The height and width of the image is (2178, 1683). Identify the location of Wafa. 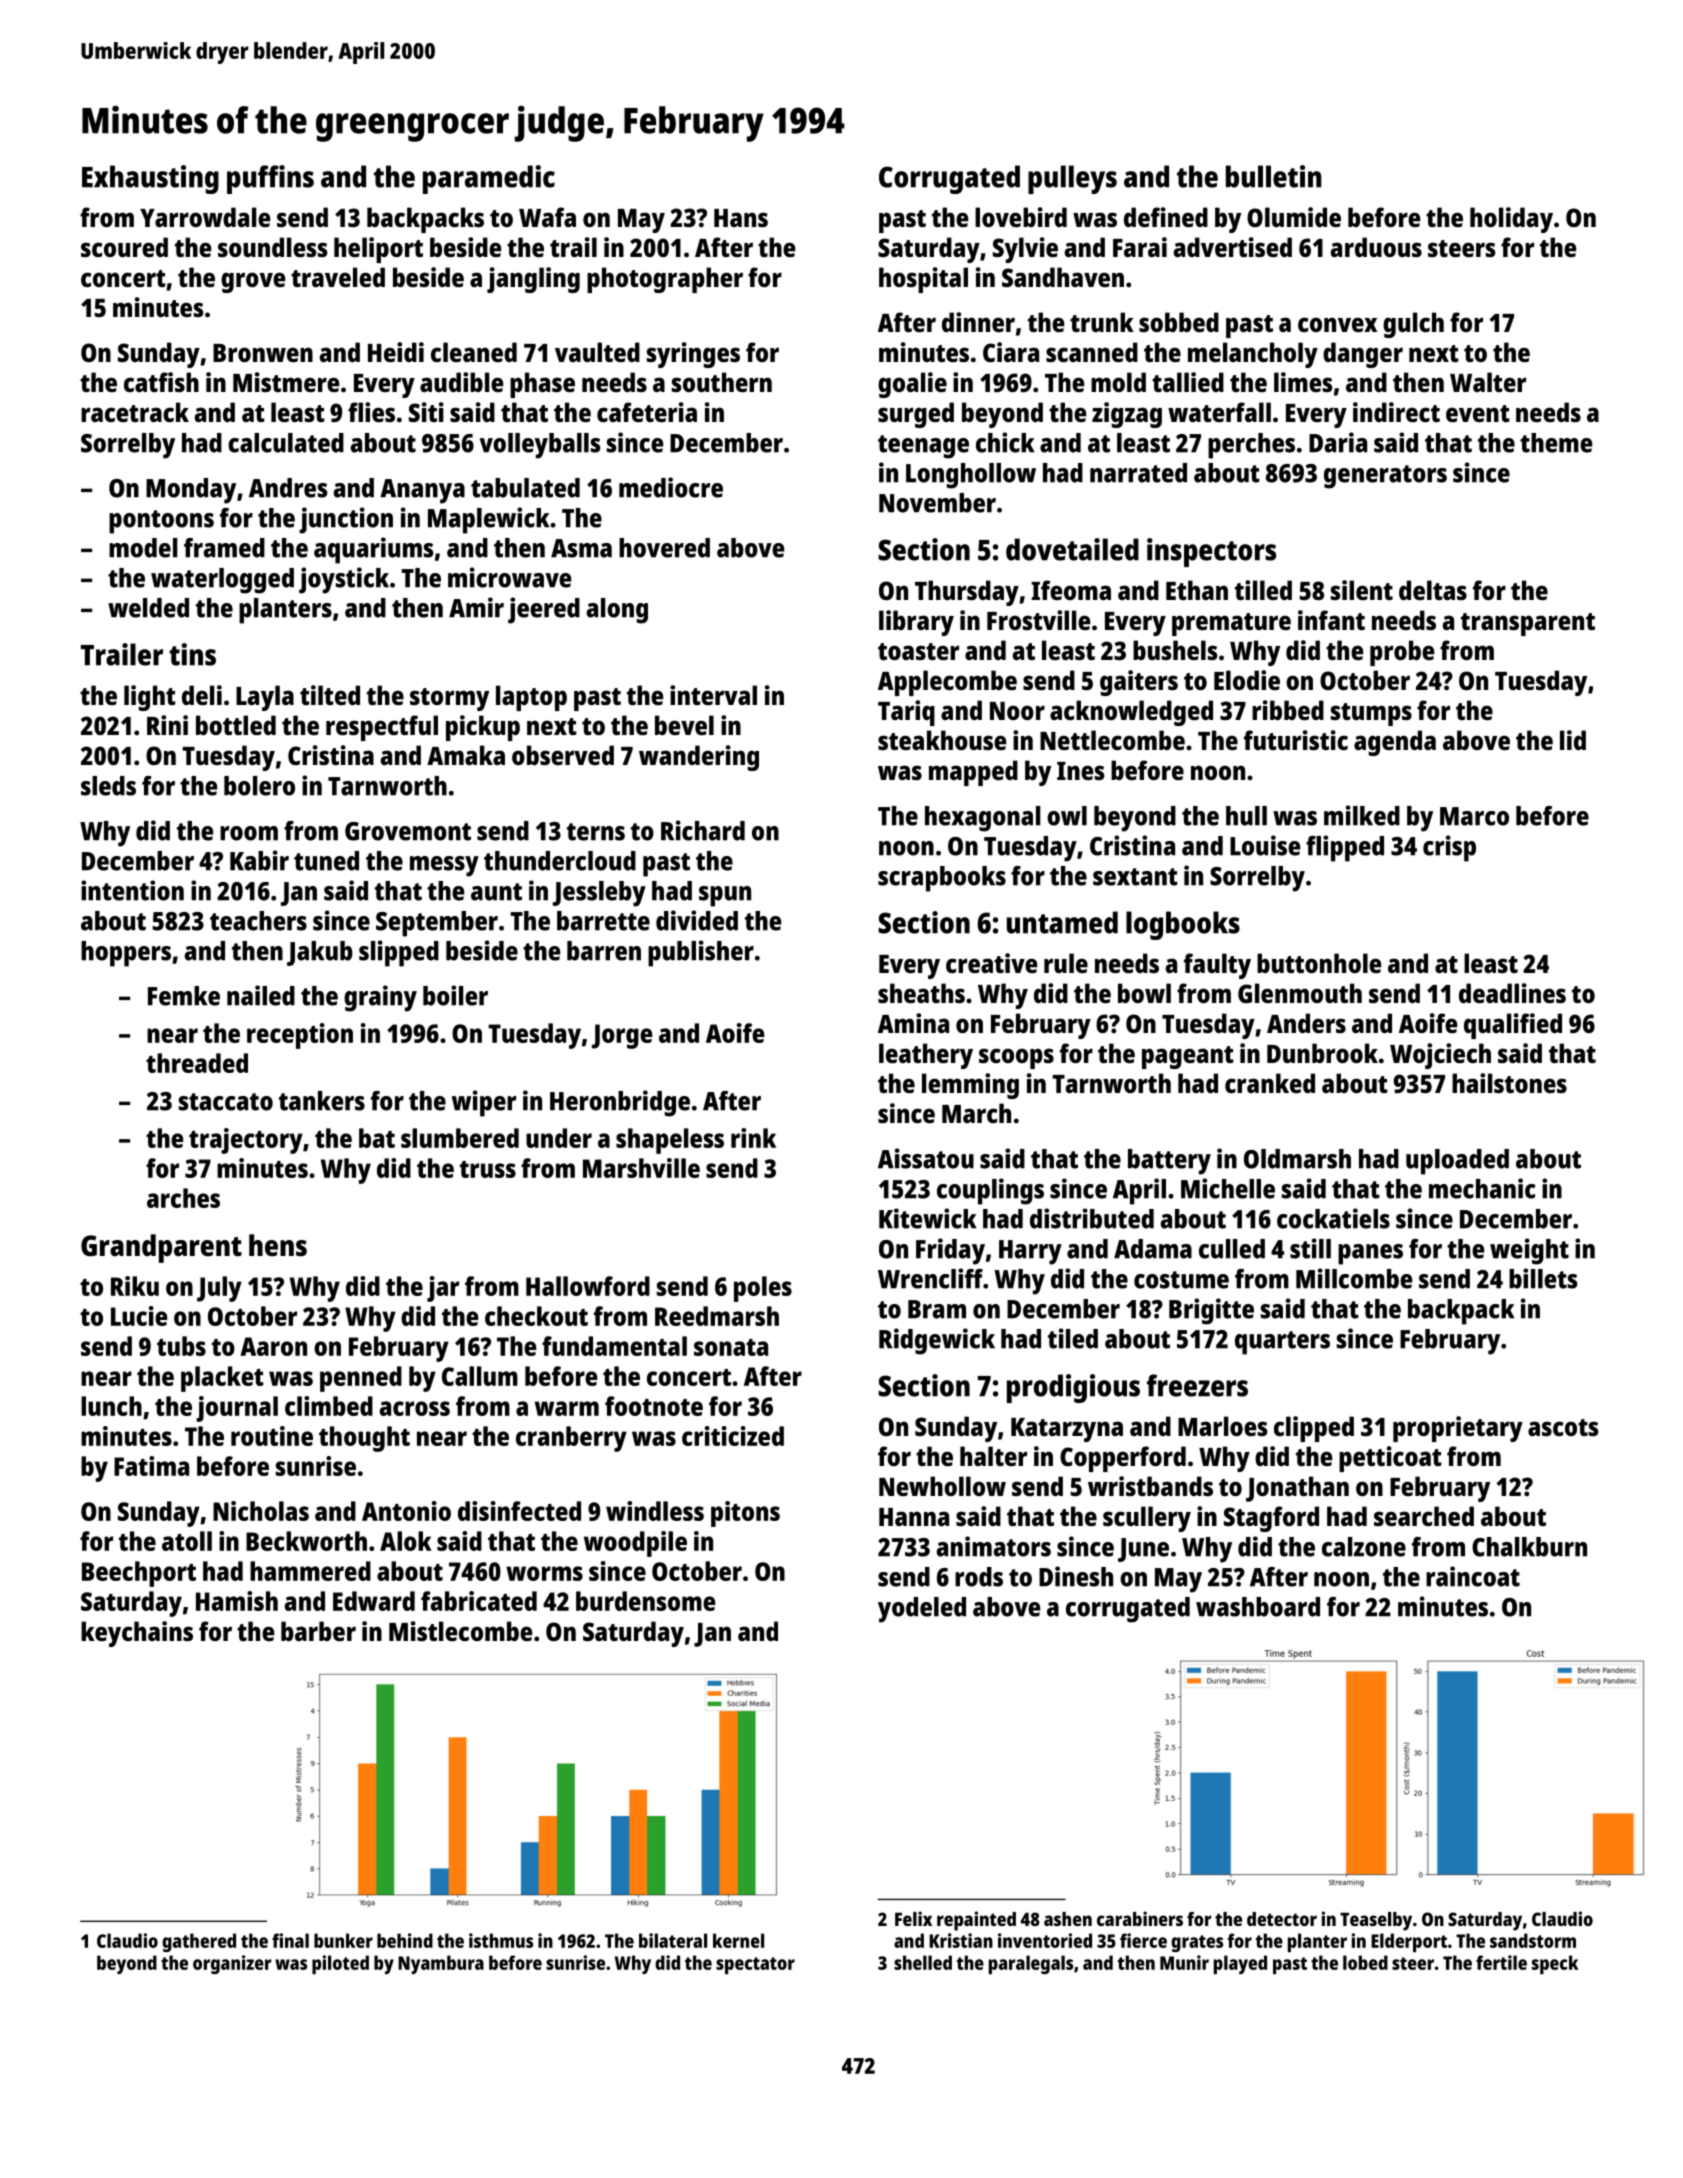
(547, 217).
